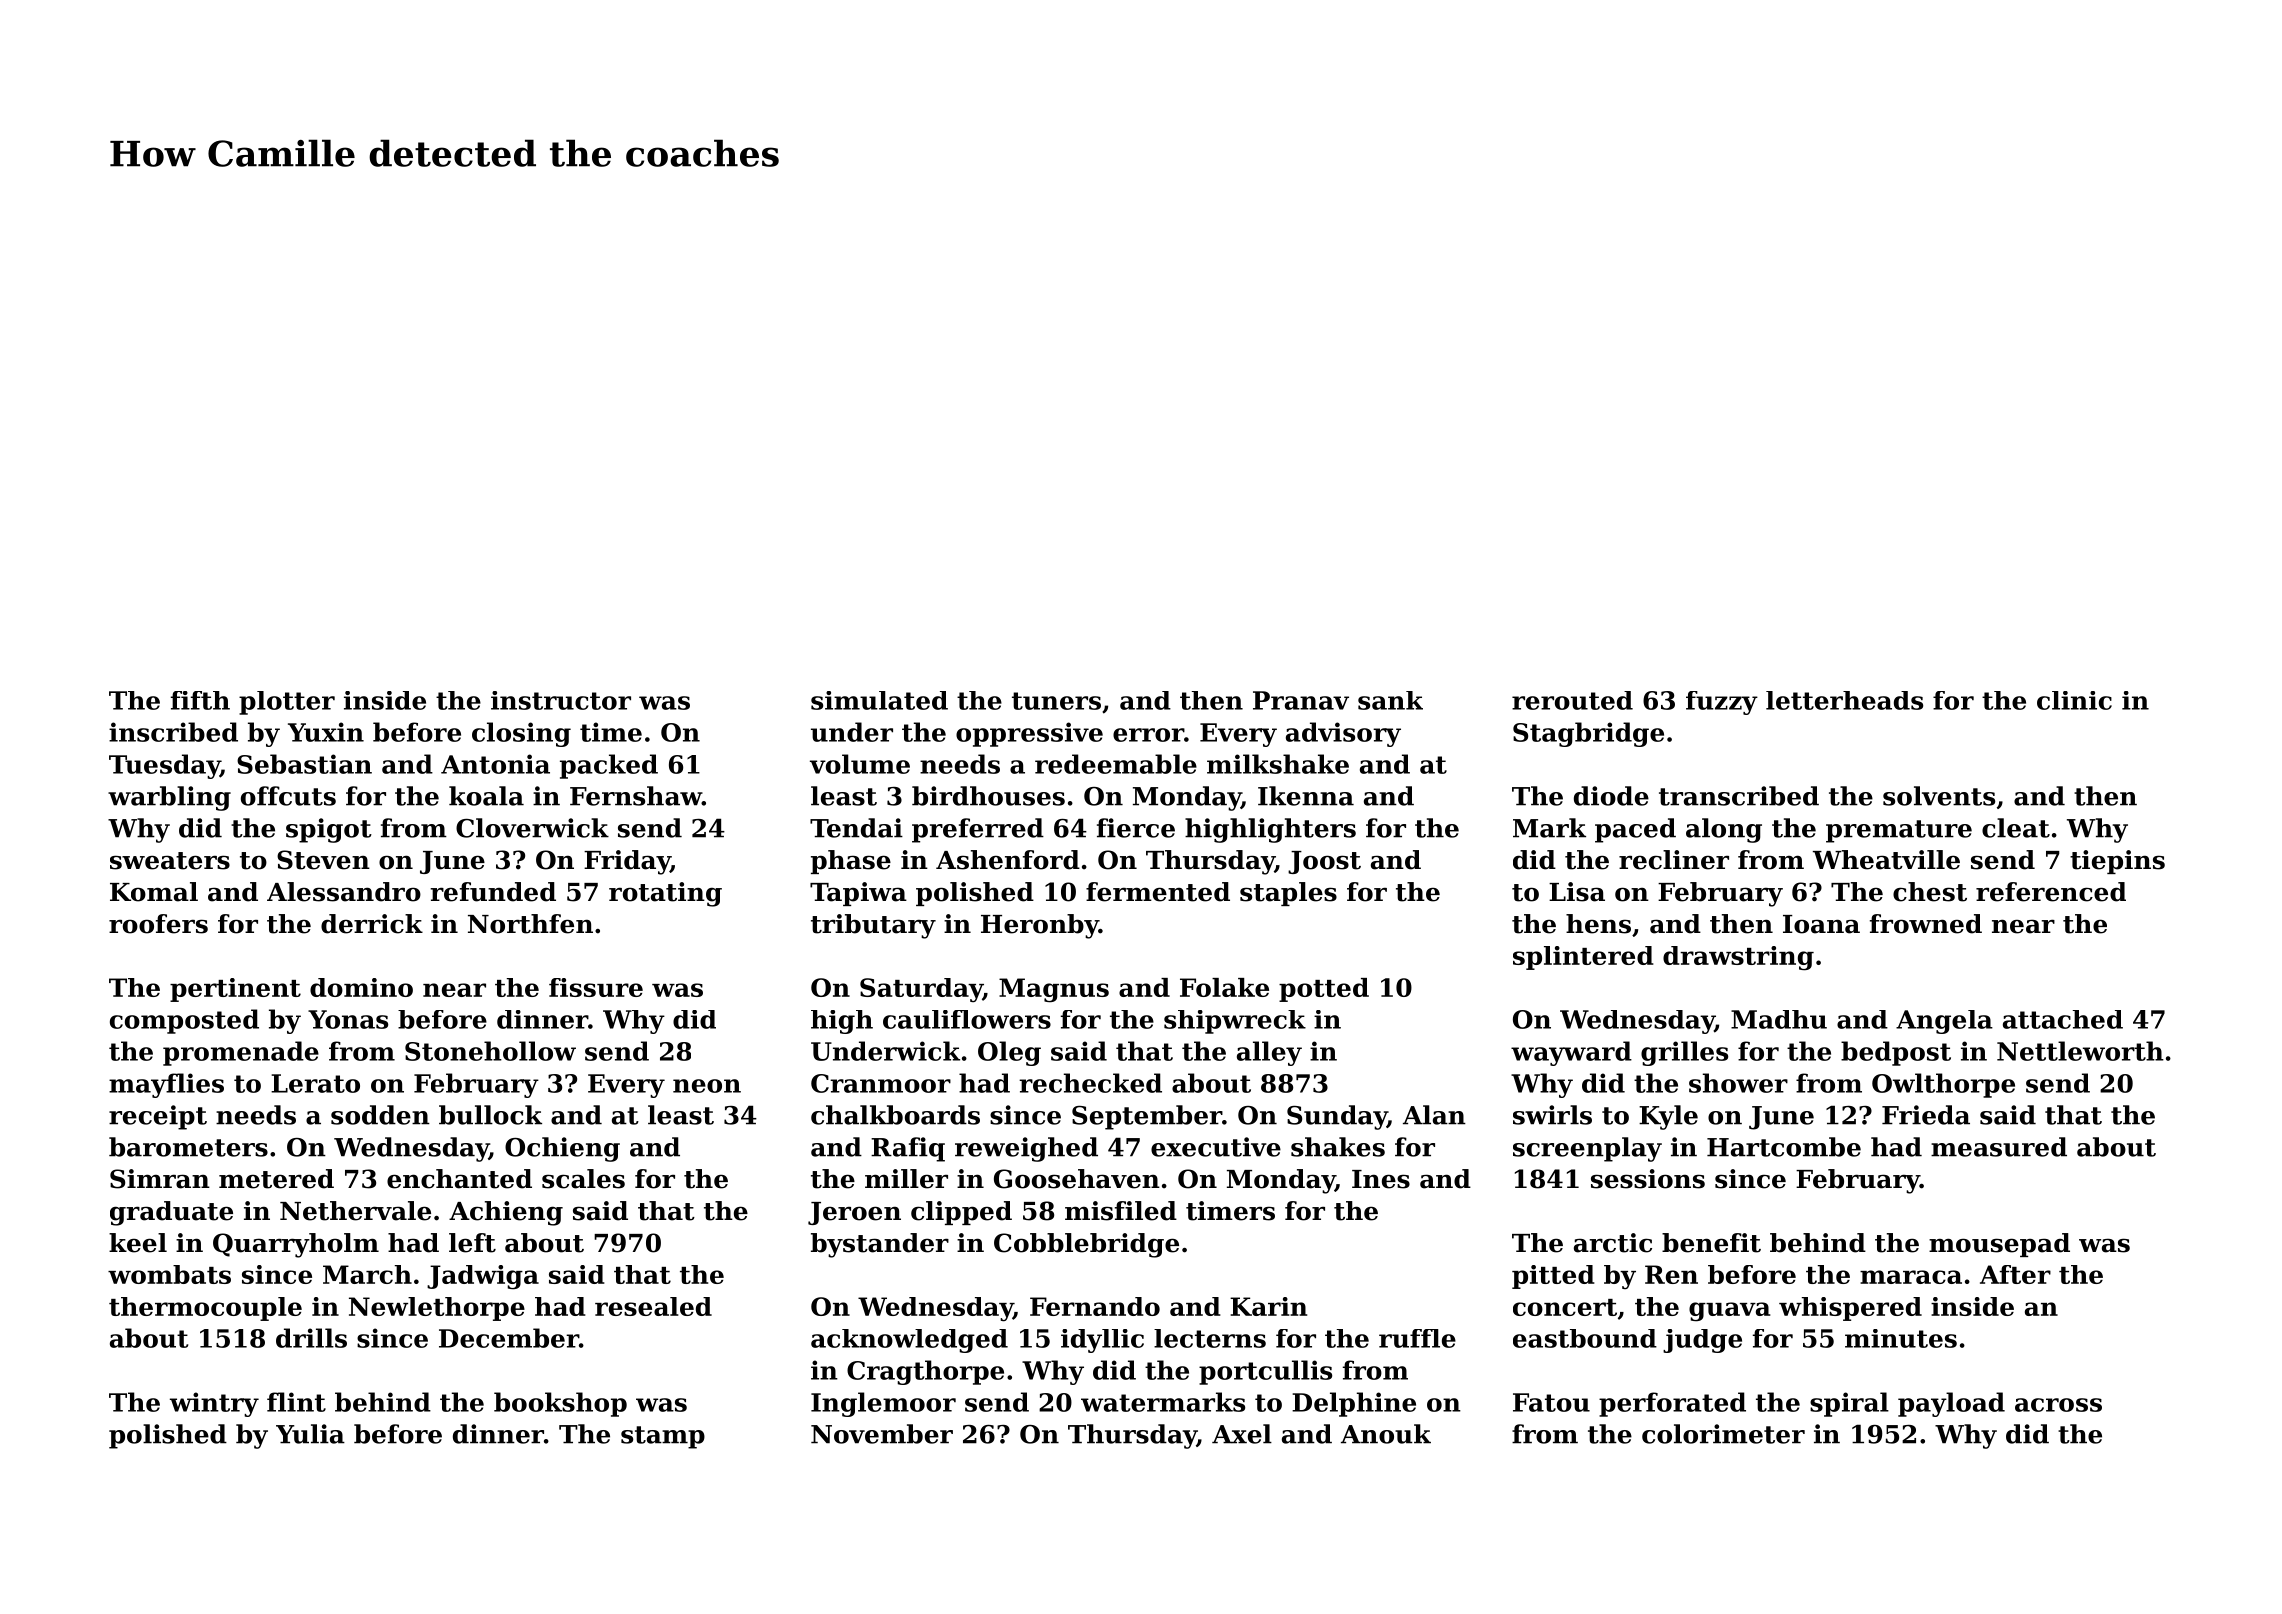 This document has width=2282, height=1614. What do you see at coordinates (1056, 701) in the document?
I see `tuners` at bounding box center [1056, 701].
